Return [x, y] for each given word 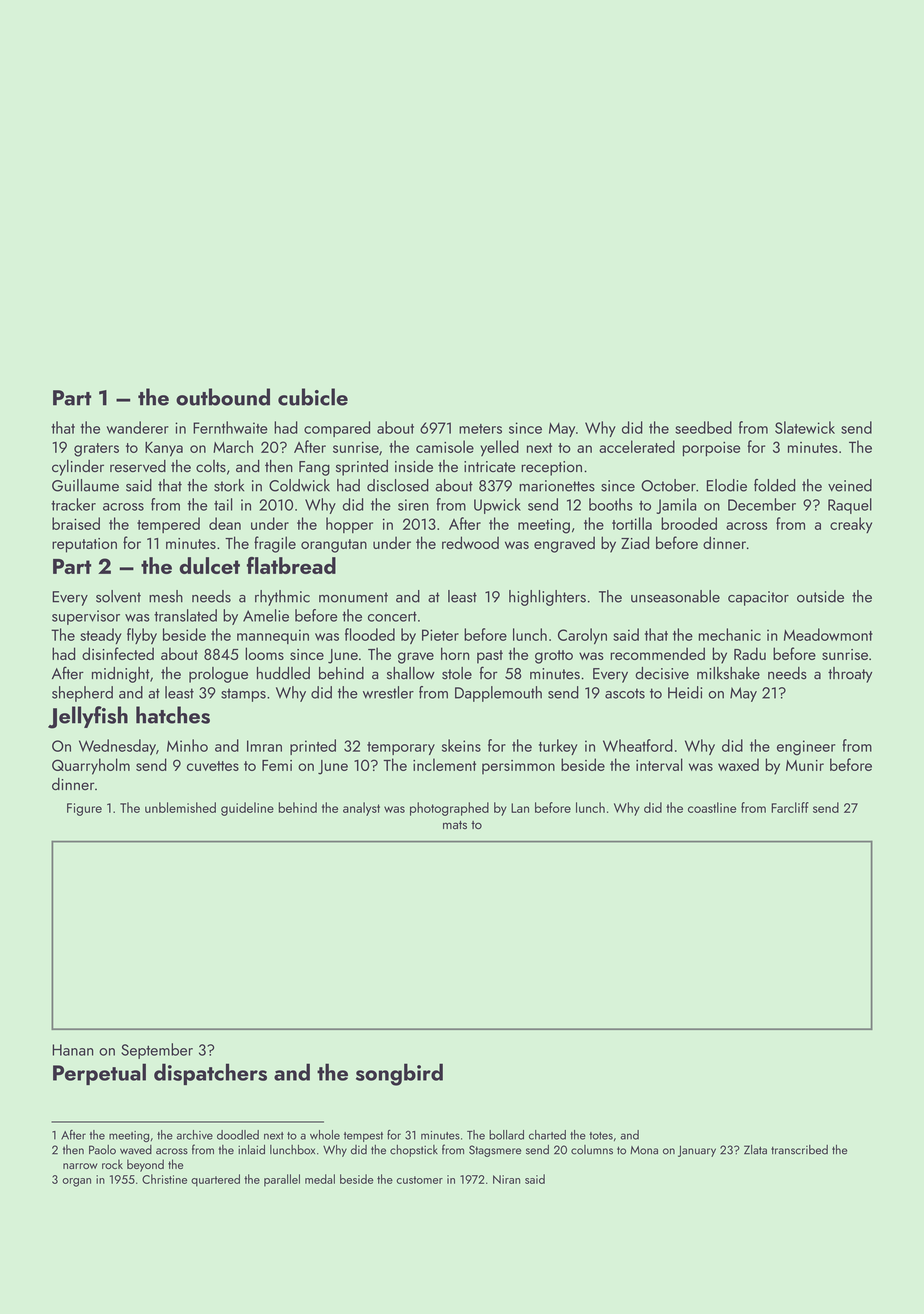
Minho [187, 745]
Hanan [73, 1050]
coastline [712, 807]
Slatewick [805, 427]
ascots [625, 693]
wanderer [138, 427]
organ [76, 1182]
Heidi [685, 692]
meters [480, 429]
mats [455, 825]
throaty [850, 675]
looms [264, 653]
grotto [554, 657]
